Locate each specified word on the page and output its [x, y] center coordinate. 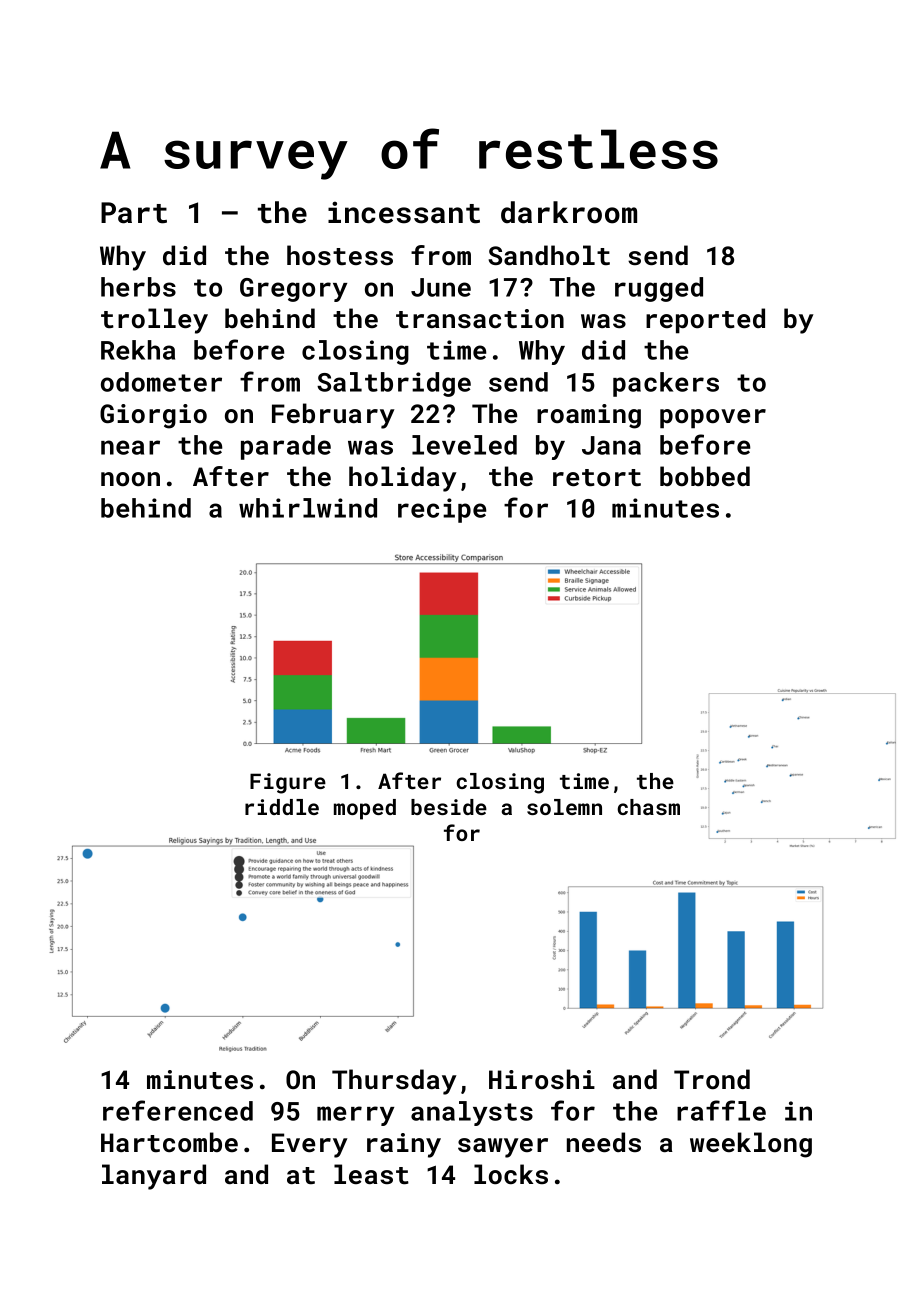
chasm [648, 807]
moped [365, 809]
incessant [404, 212]
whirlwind [308, 508]
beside [449, 807]
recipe [442, 510]
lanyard [154, 1177]
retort [597, 478]
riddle [282, 807]
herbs [138, 287]
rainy [404, 1145]
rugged [659, 289]
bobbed [705, 476]
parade [286, 447]
